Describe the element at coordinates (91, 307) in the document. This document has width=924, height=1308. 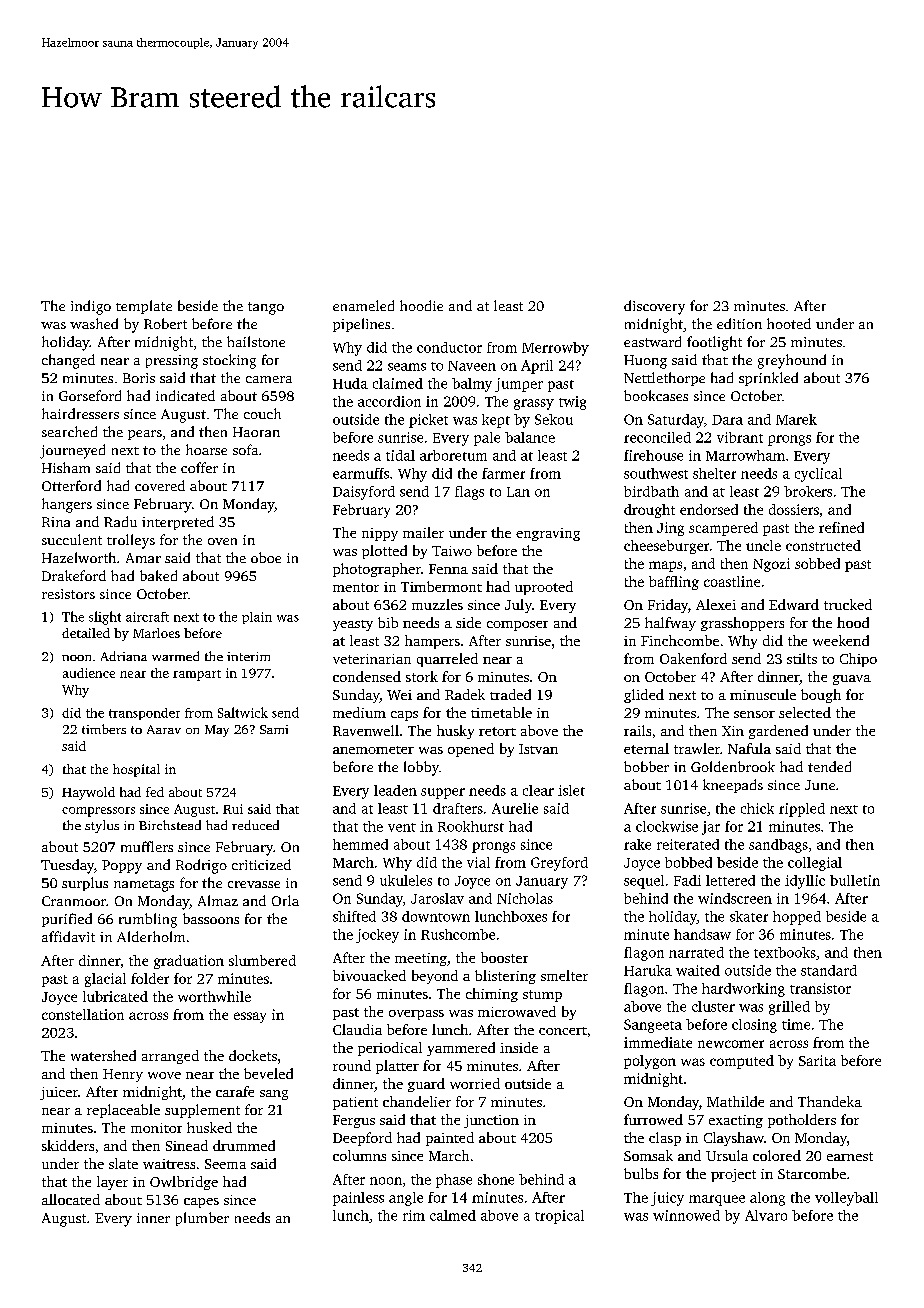
I see `indigo` at that location.
